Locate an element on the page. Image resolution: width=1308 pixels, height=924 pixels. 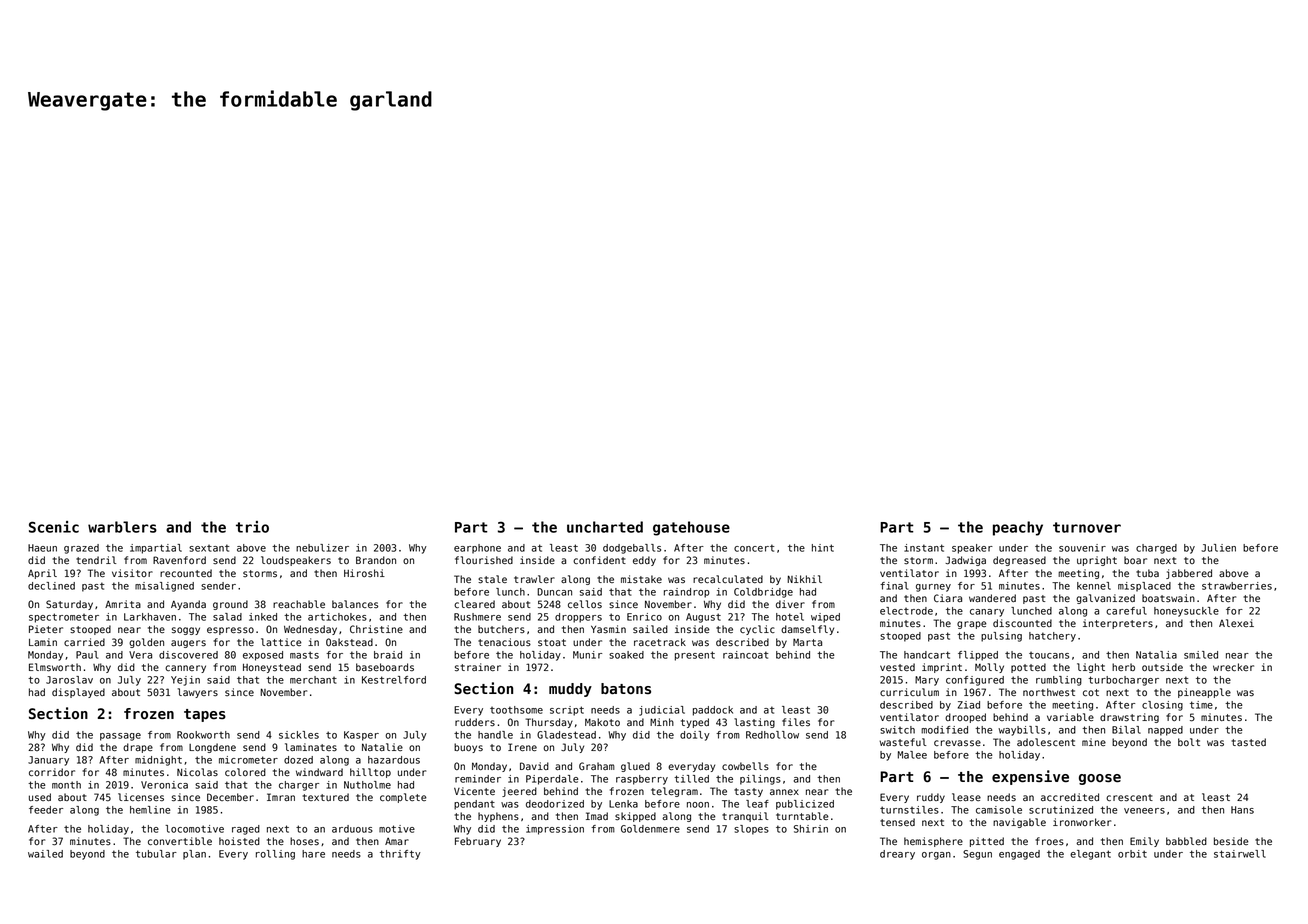
rumbling is located at coordinates (1059, 681).
